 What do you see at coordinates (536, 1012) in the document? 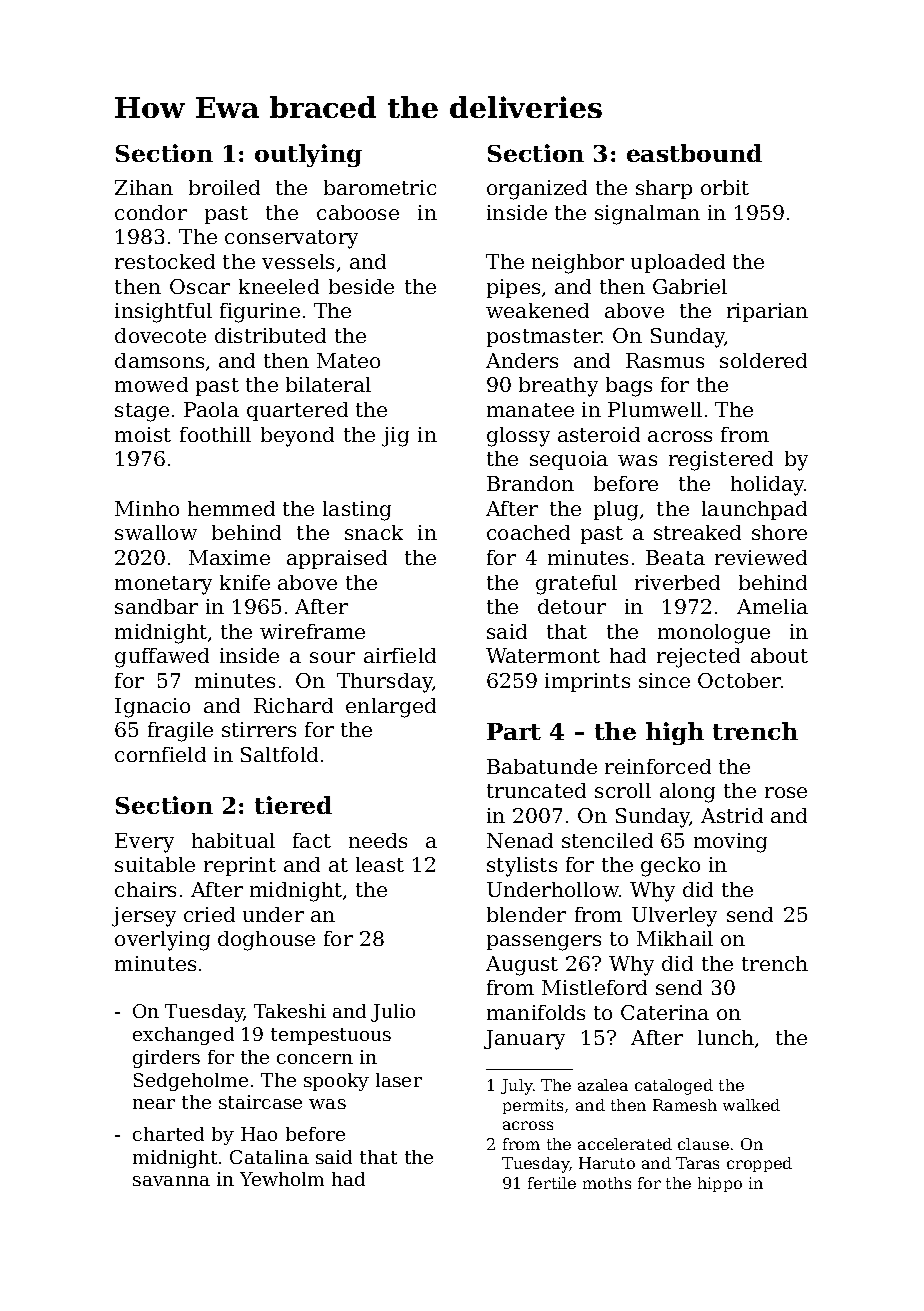
I see `manifolds` at bounding box center [536, 1012].
